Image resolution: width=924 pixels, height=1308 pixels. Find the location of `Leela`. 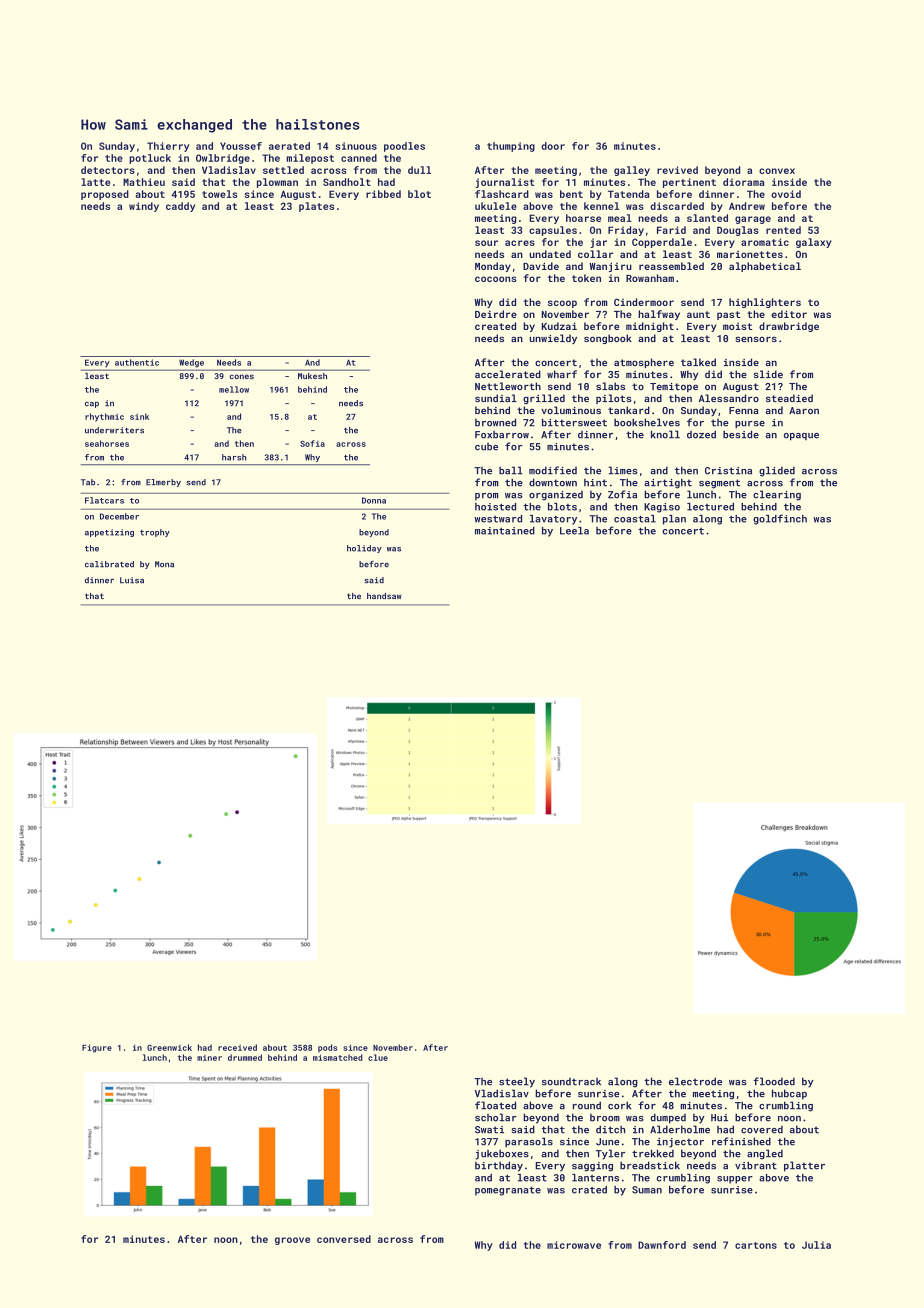

Leela is located at coordinates (574, 531).
